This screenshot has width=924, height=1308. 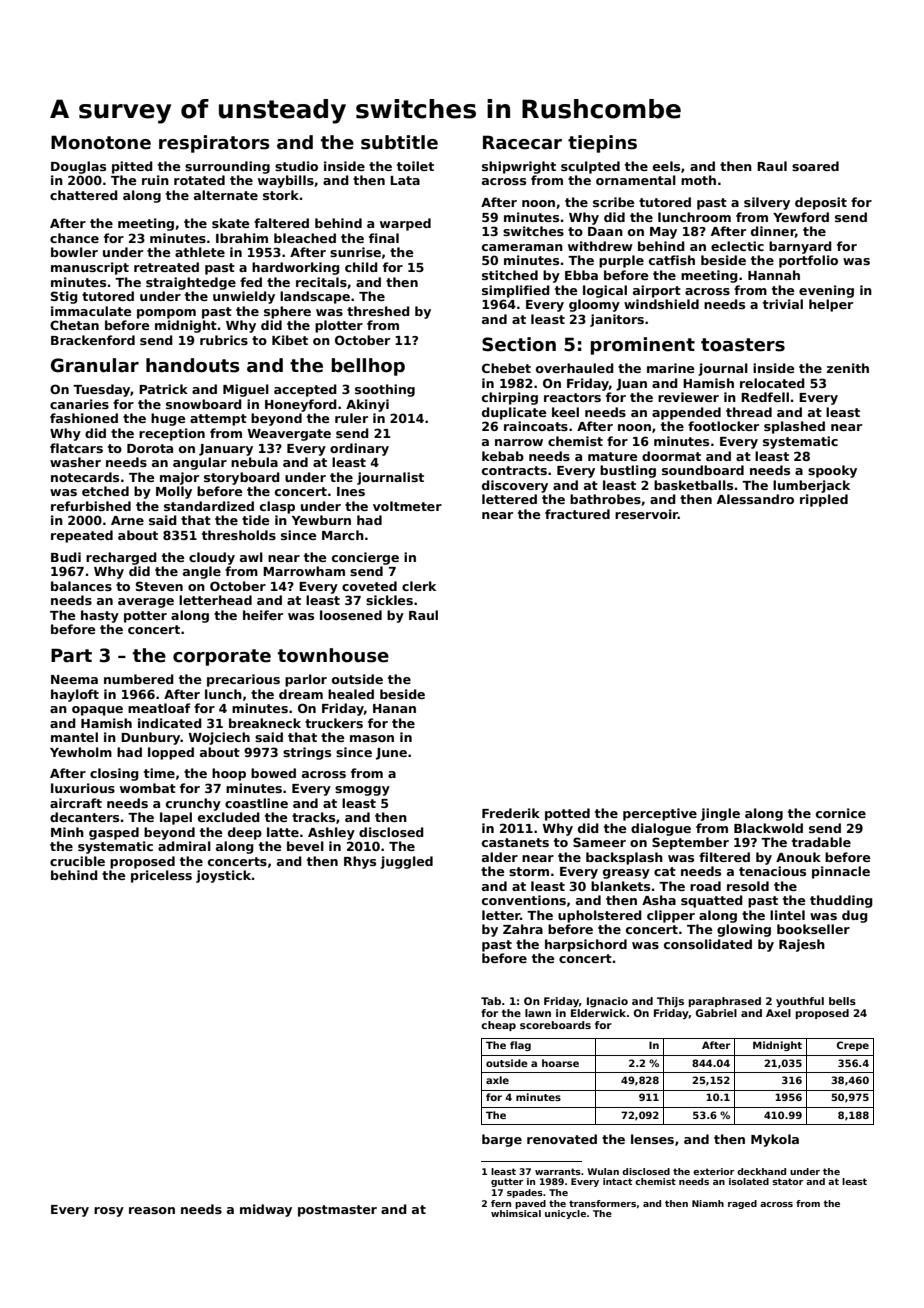 What do you see at coordinates (666, 166) in the screenshot?
I see `eels` at bounding box center [666, 166].
